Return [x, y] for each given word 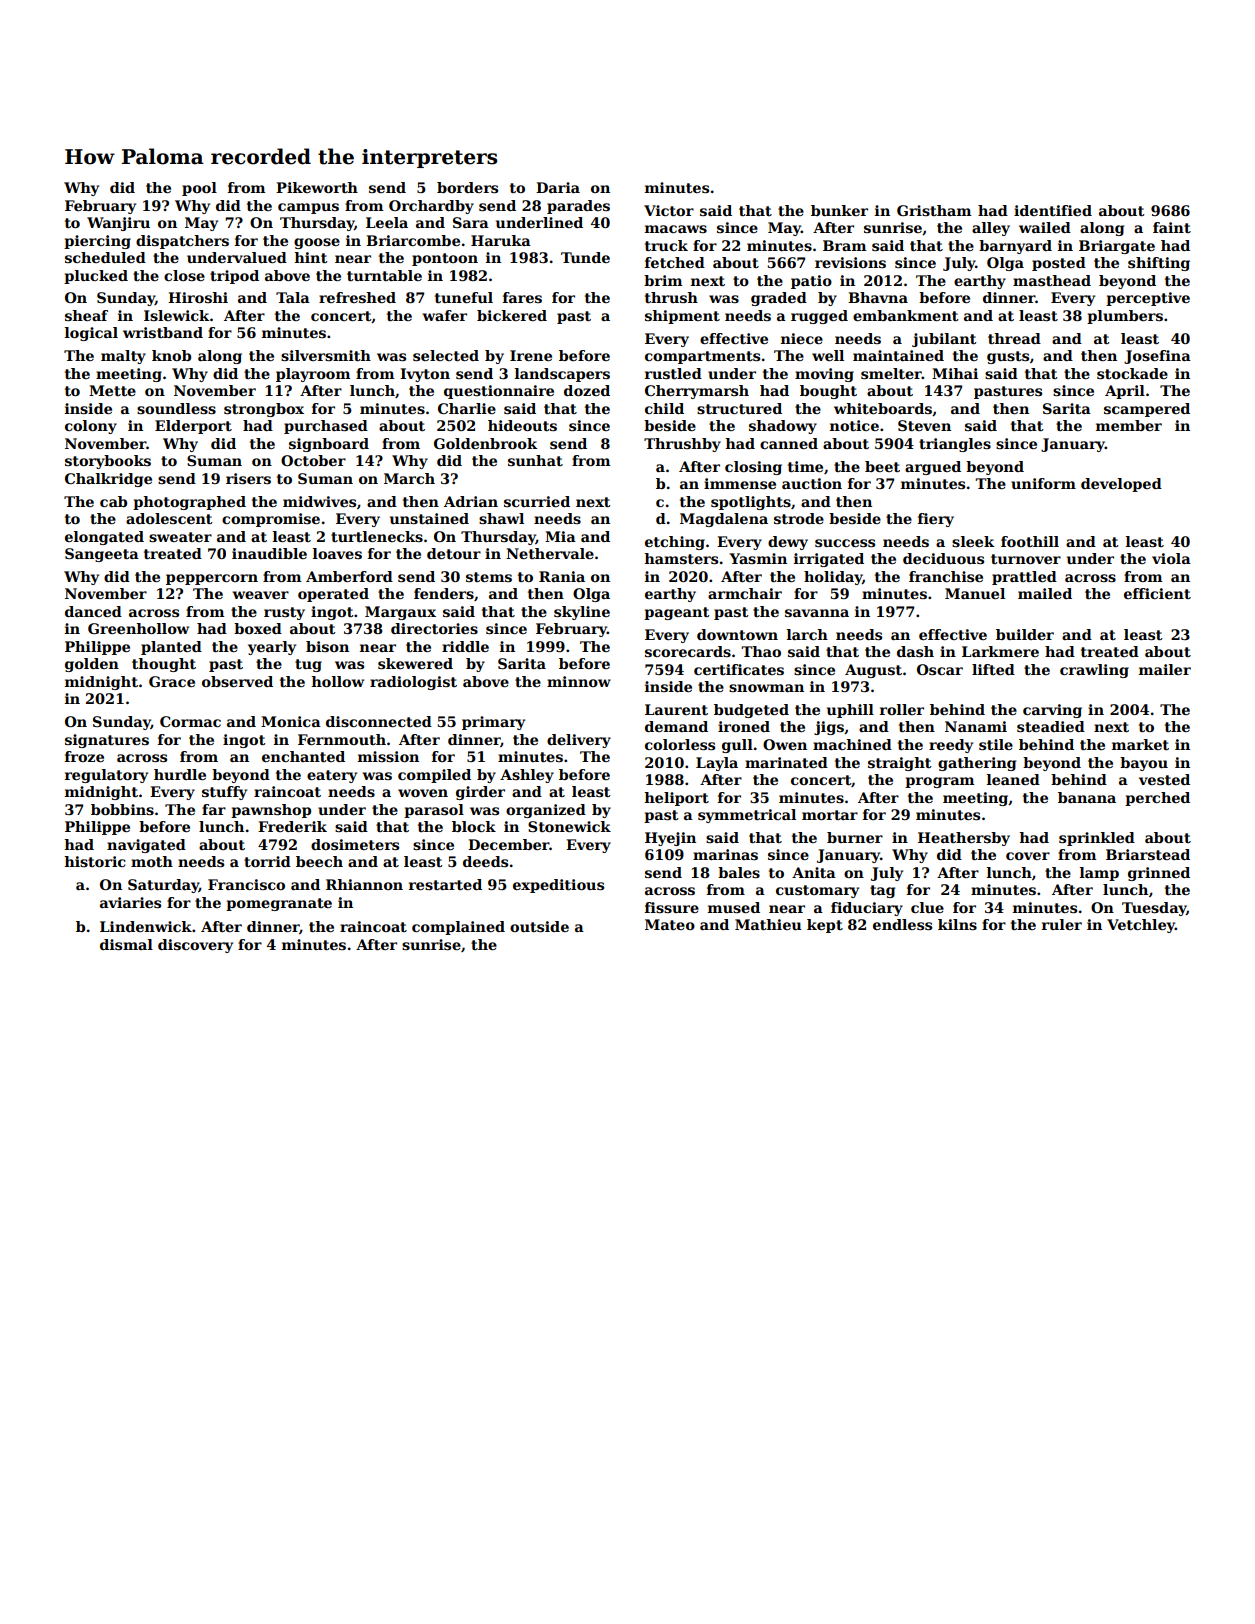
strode [799, 518]
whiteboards [883, 408]
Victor [669, 210]
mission [388, 756]
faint [1172, 227]
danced [93, 611]
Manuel [975, 593]
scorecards [688, 651]
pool [199, 189]
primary [493, 723]
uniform [1043, 483]
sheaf [86, 315]
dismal [126, 944]
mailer [1165, 669]
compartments [702, 357]
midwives [319, 501]
